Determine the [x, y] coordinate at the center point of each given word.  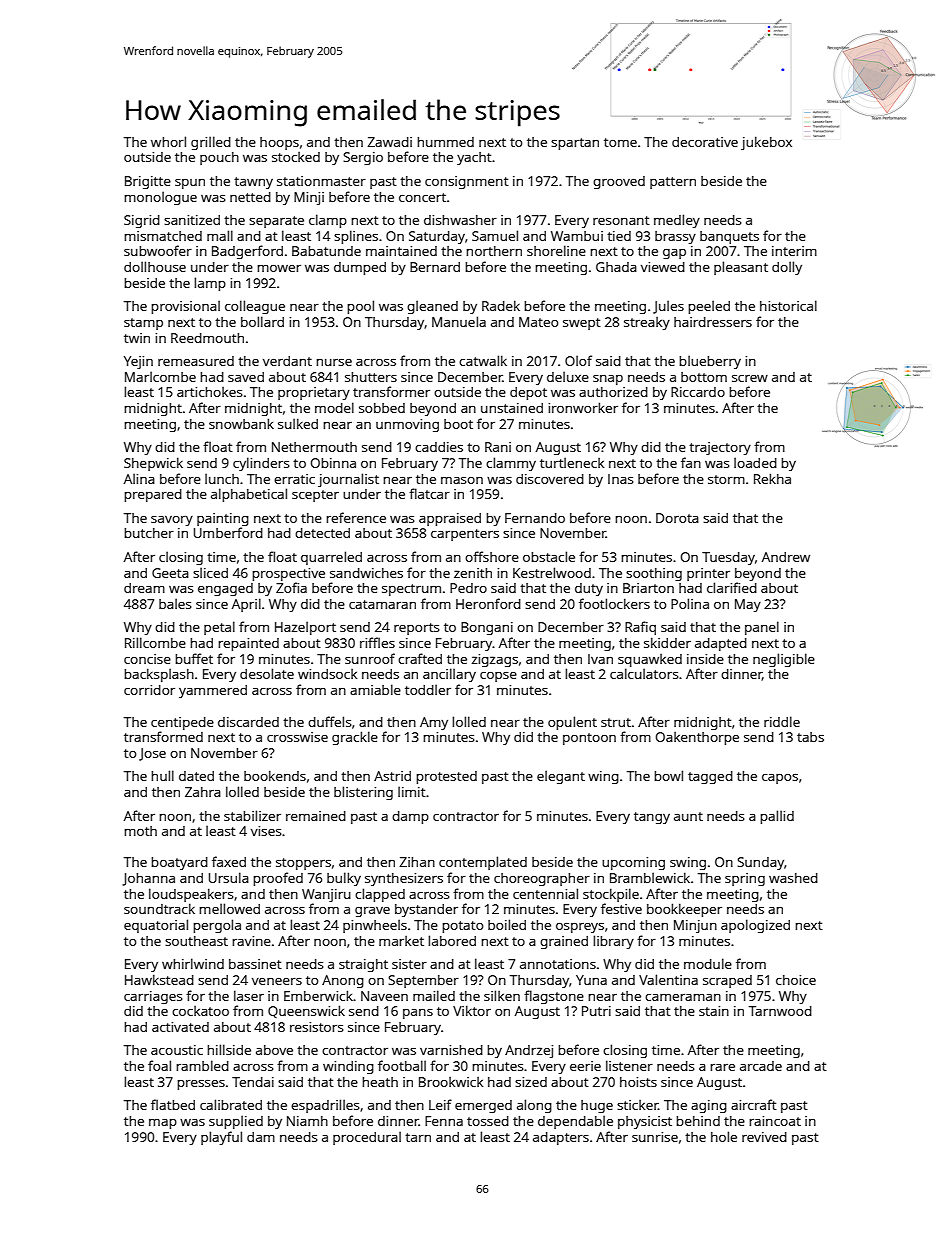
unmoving [407, 425]
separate [276, 222]
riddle [782, 721]
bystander [426, 910]
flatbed [173, 1104]
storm [726, 479]
